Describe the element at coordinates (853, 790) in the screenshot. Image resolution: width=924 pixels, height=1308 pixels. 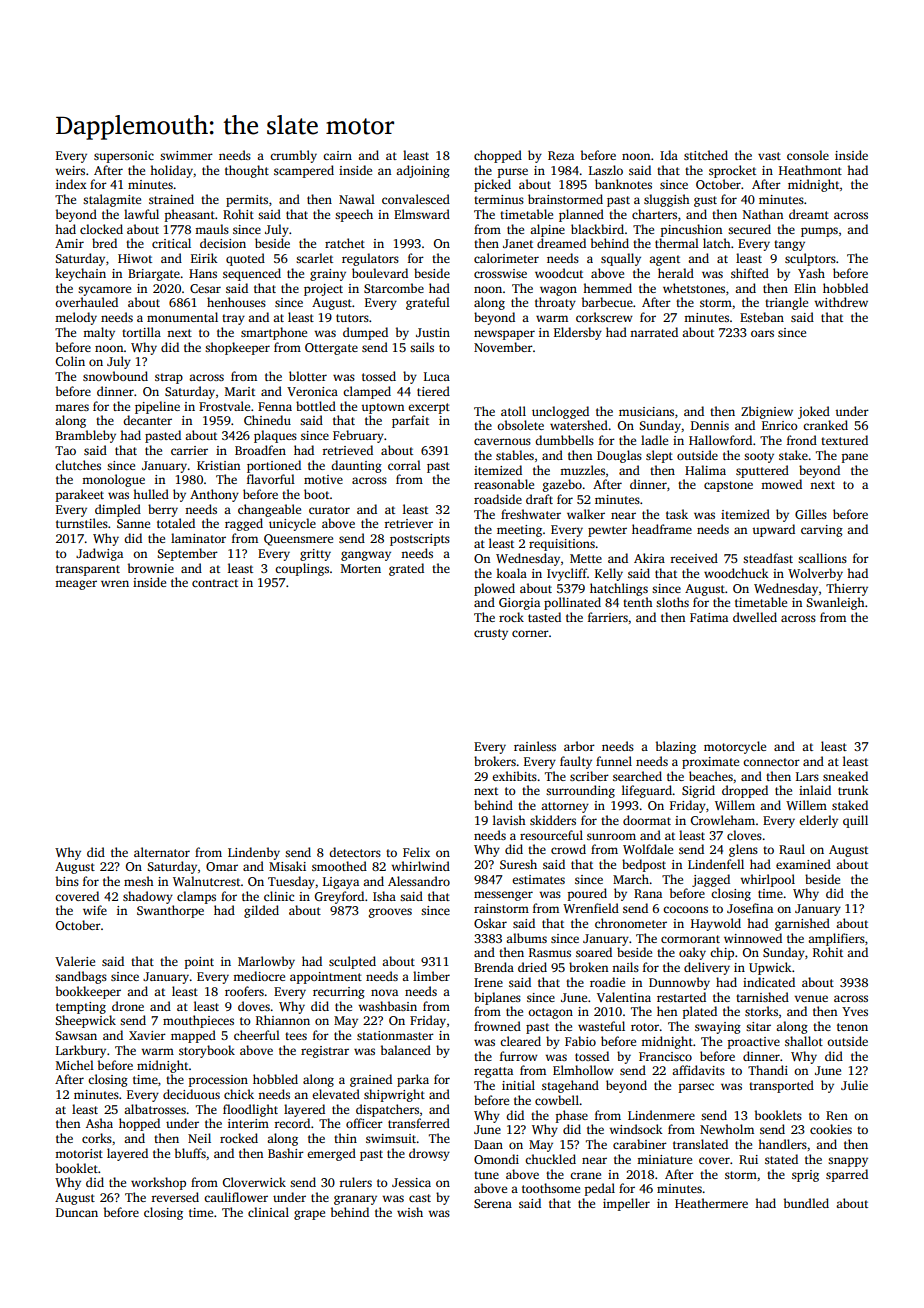
I see `trunk` at that location.
